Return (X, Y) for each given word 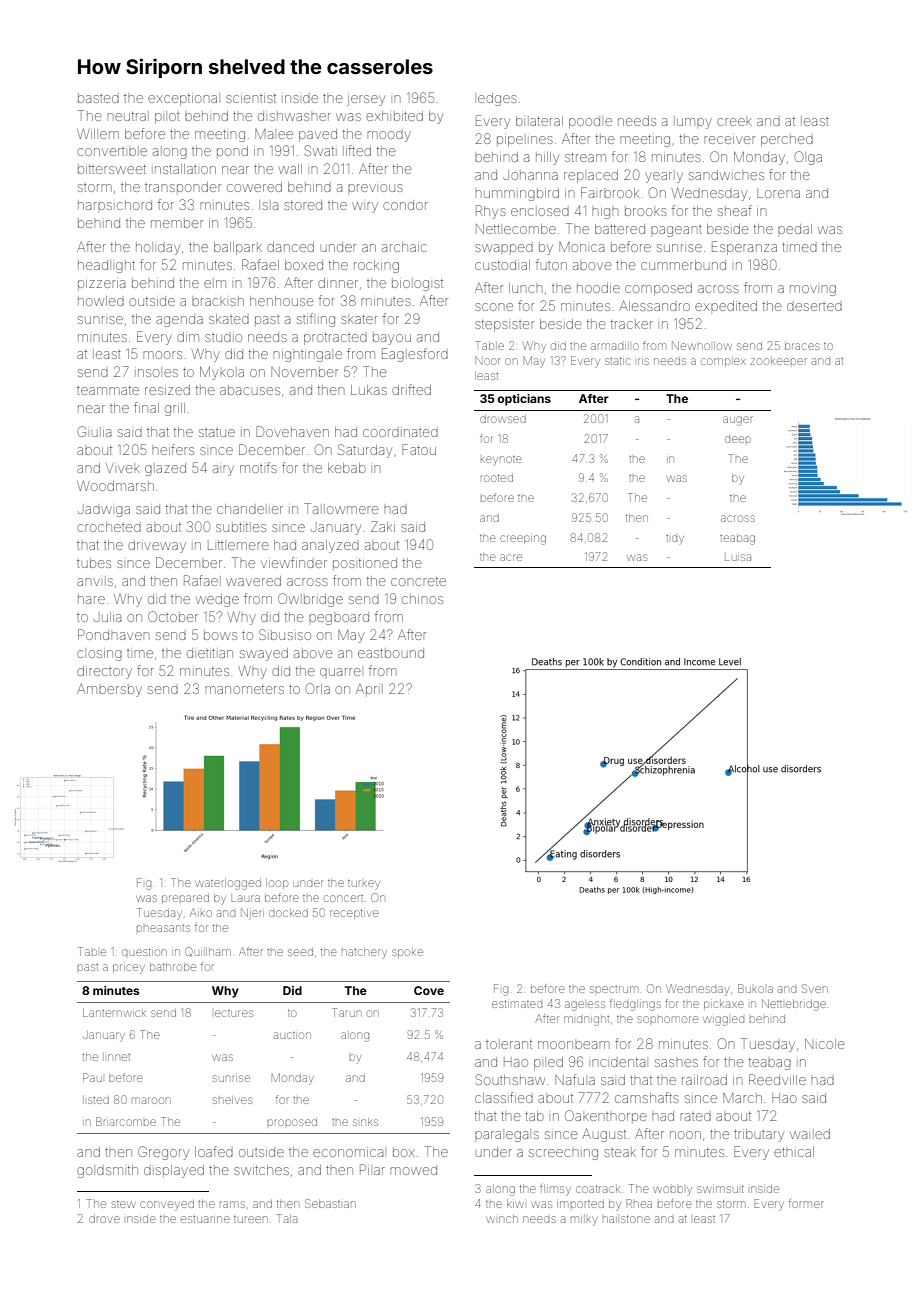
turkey (364, 884)
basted (98, 99)
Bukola (755, 988)
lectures (234, 1013)
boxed (304, 265)
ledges (497, 99)
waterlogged (228, 884)
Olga (808, 158)
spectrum (613, 989)
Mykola (222, 373)
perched (787, 141)
